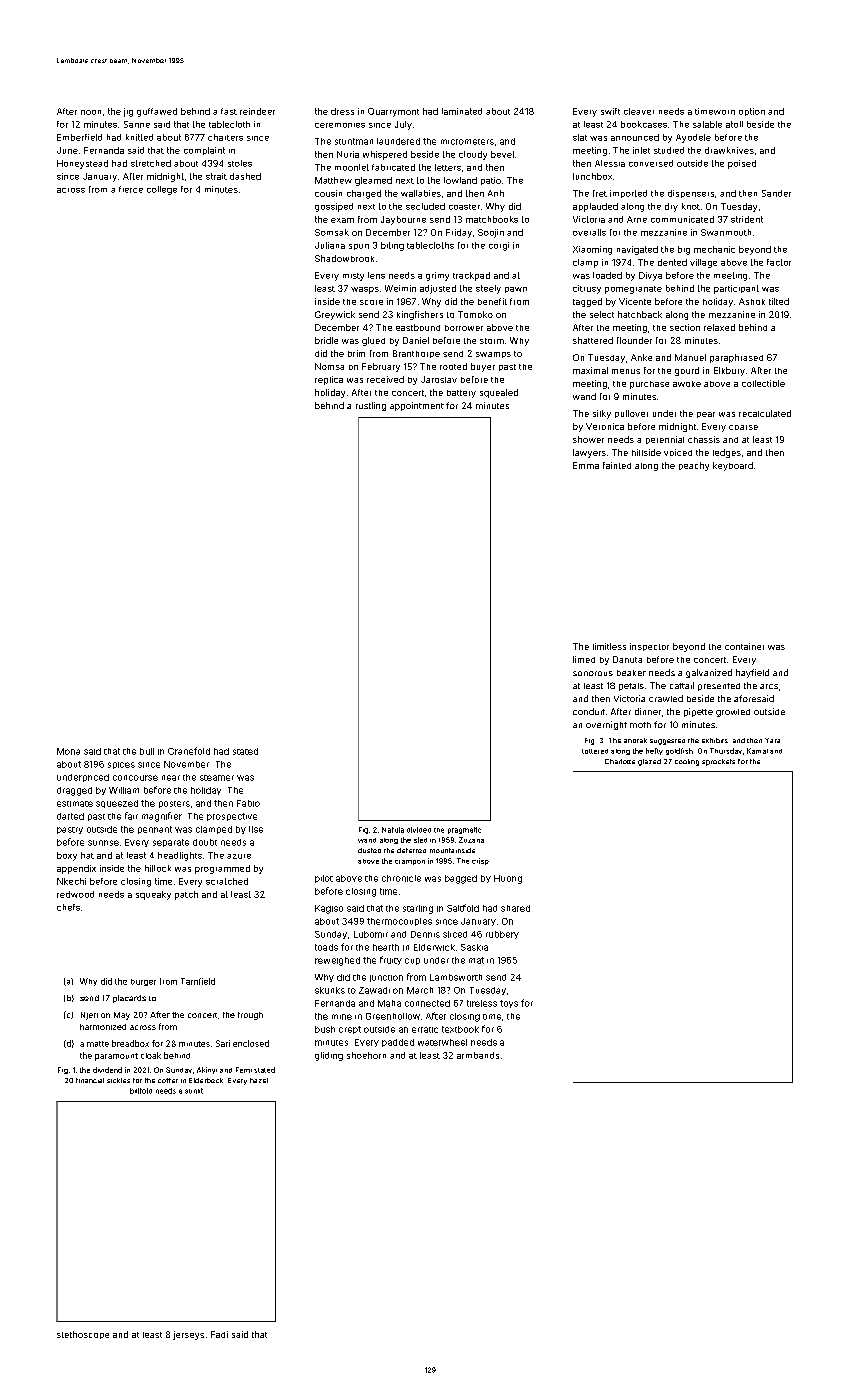  Describe the element at coordinates (219, 1334) in the image. I see `Fadi` at that location.
